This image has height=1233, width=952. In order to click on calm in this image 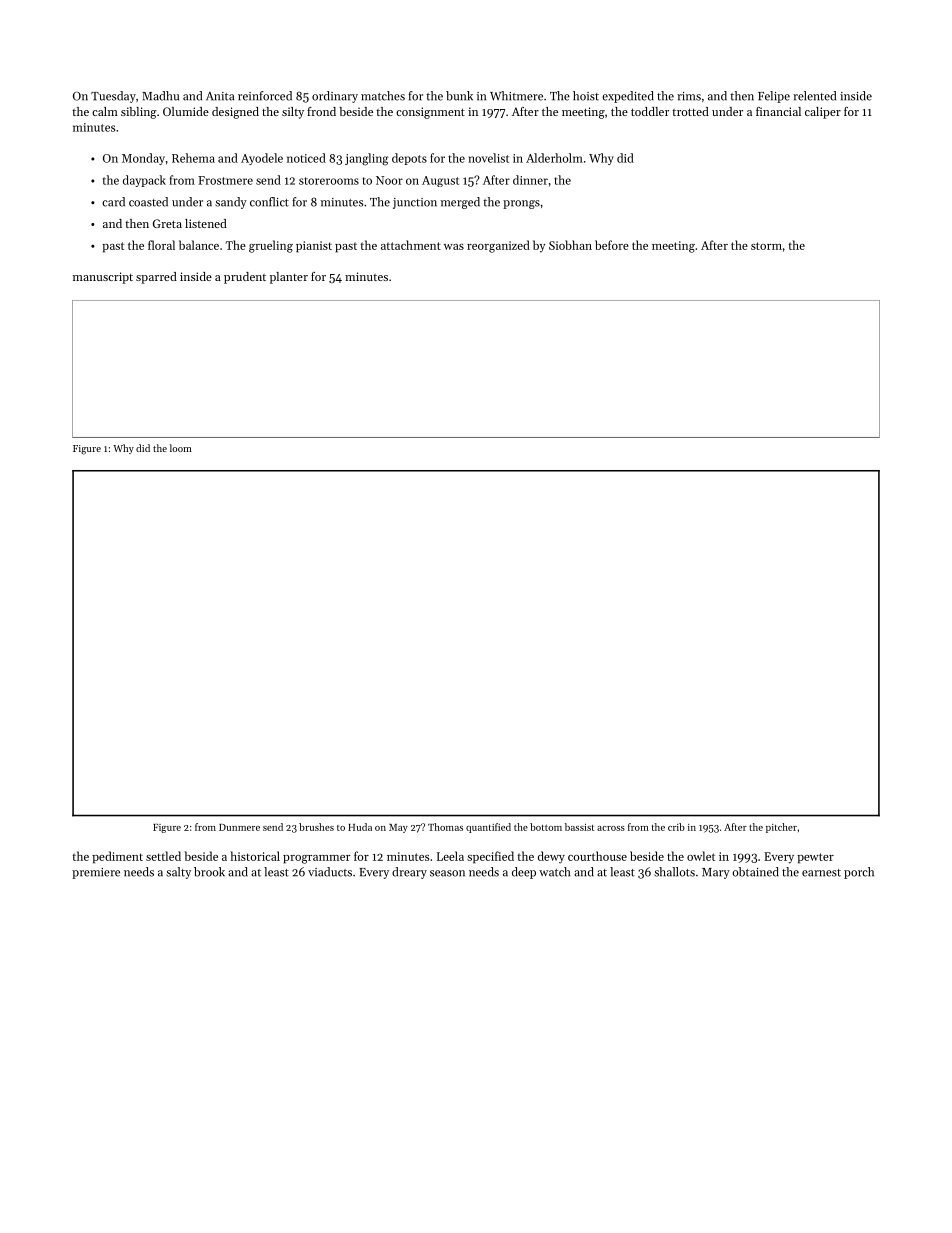, I will do `click(105, 111)`.
